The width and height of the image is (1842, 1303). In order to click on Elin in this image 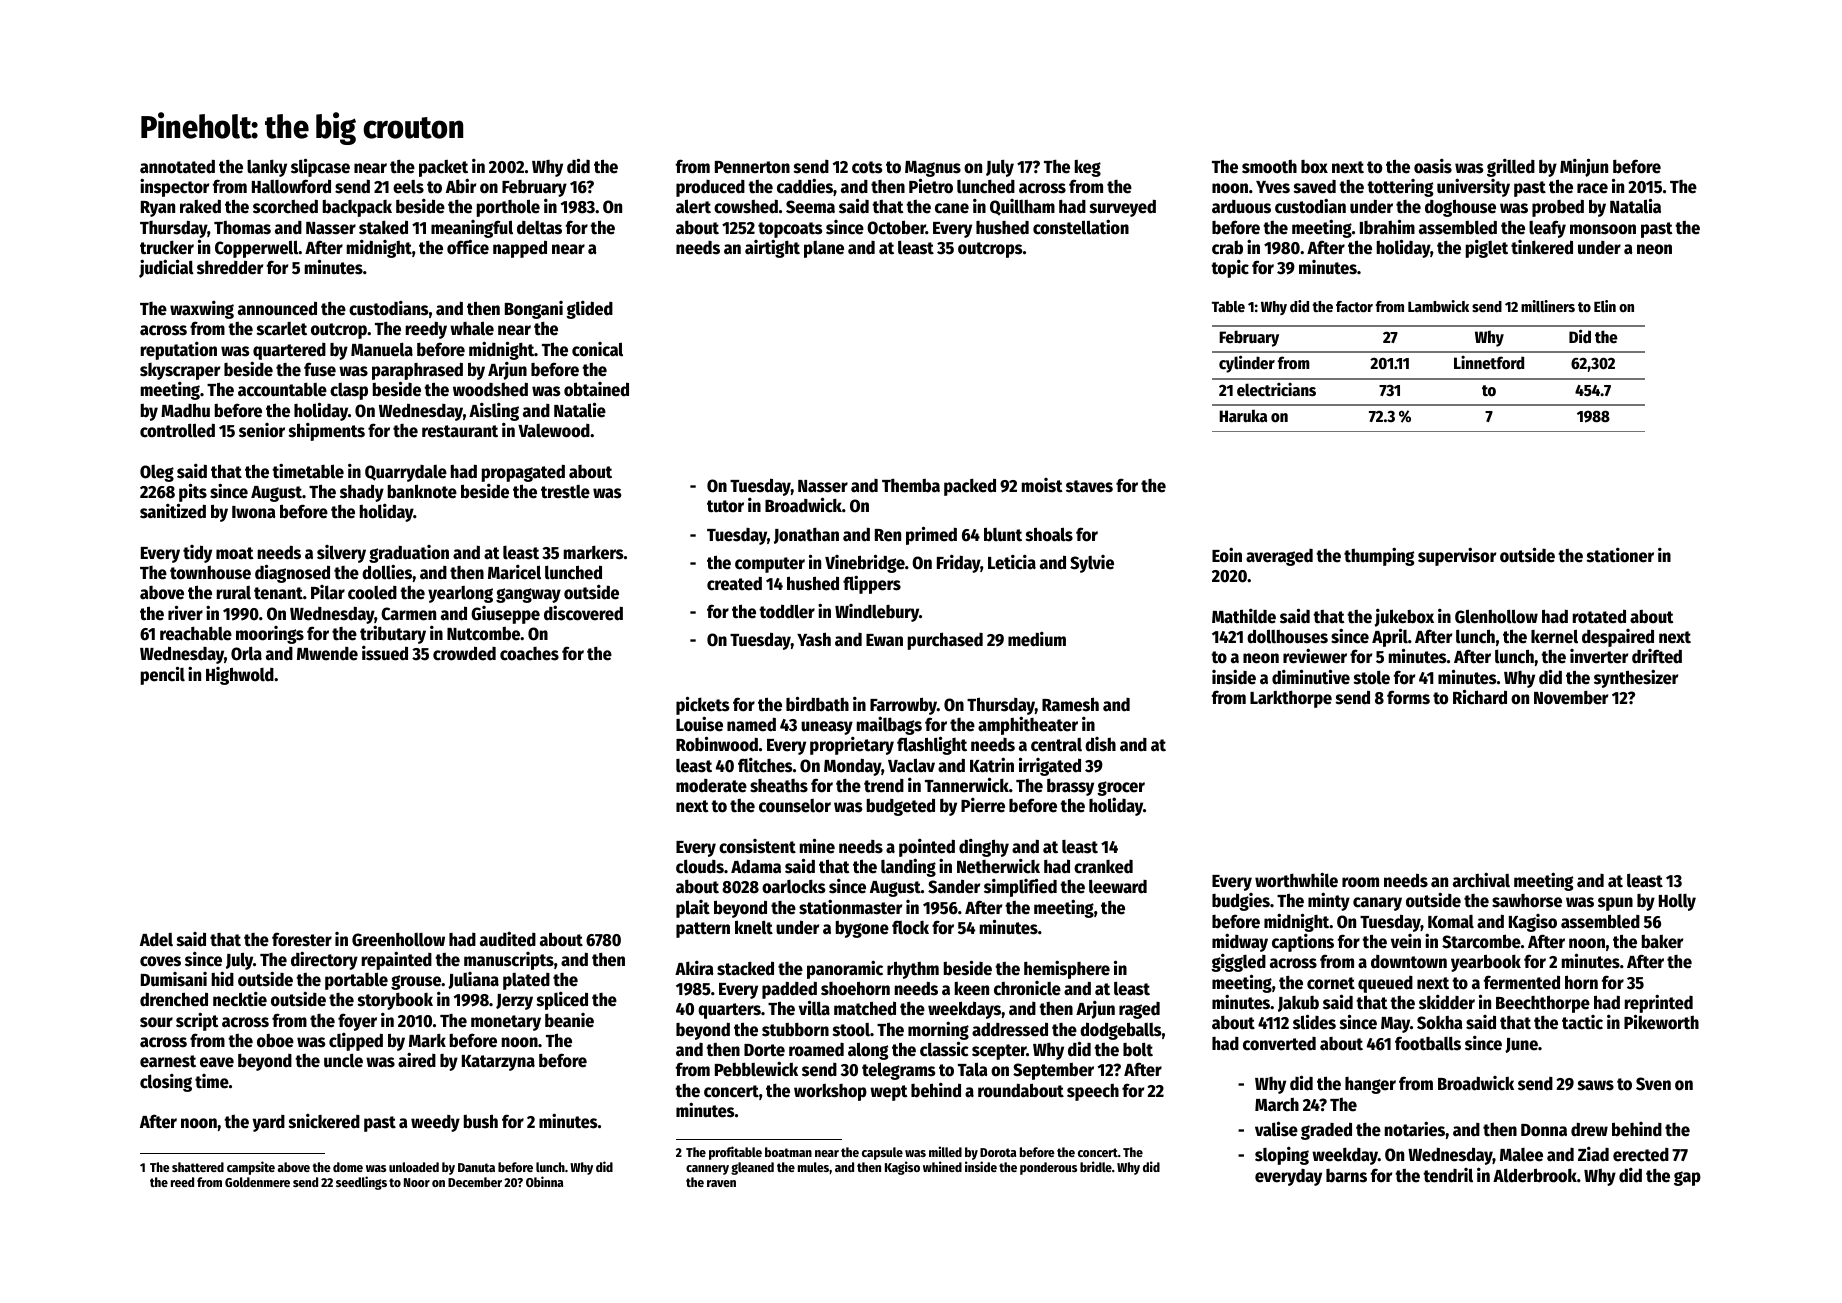, I will do `click(1605, 306)`.
